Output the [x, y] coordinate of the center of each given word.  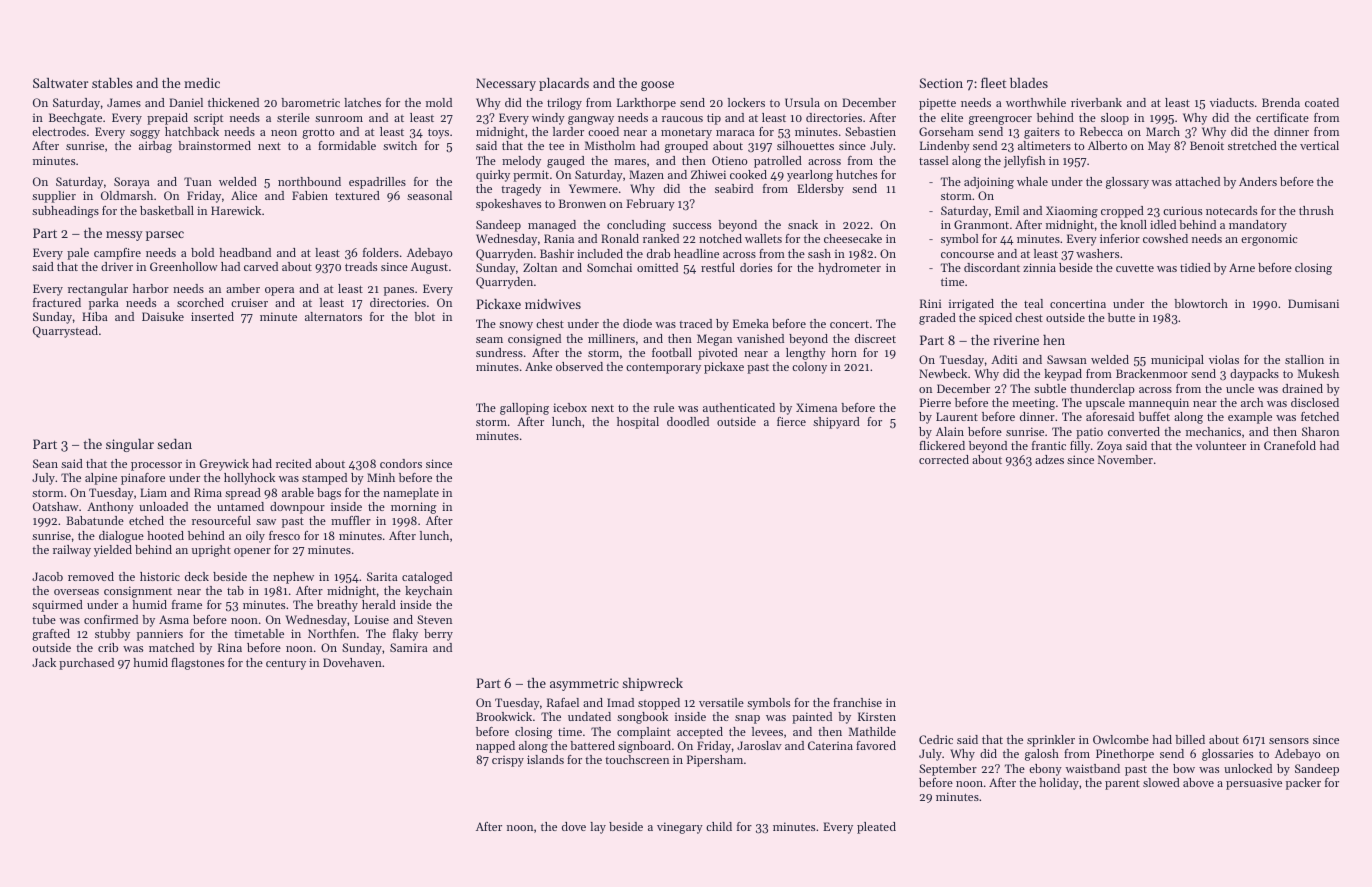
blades [1029, 83]
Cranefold [1290, 445]
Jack [44, 662]
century [286, 665]
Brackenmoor [1152, 373]
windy [548, 119]
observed [579, 366]
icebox [570, 407]
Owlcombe [1121, 739]
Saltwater [60, 83]
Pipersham [715, 761]
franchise [857, 702]
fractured [57, 302]
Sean [45, 463]
